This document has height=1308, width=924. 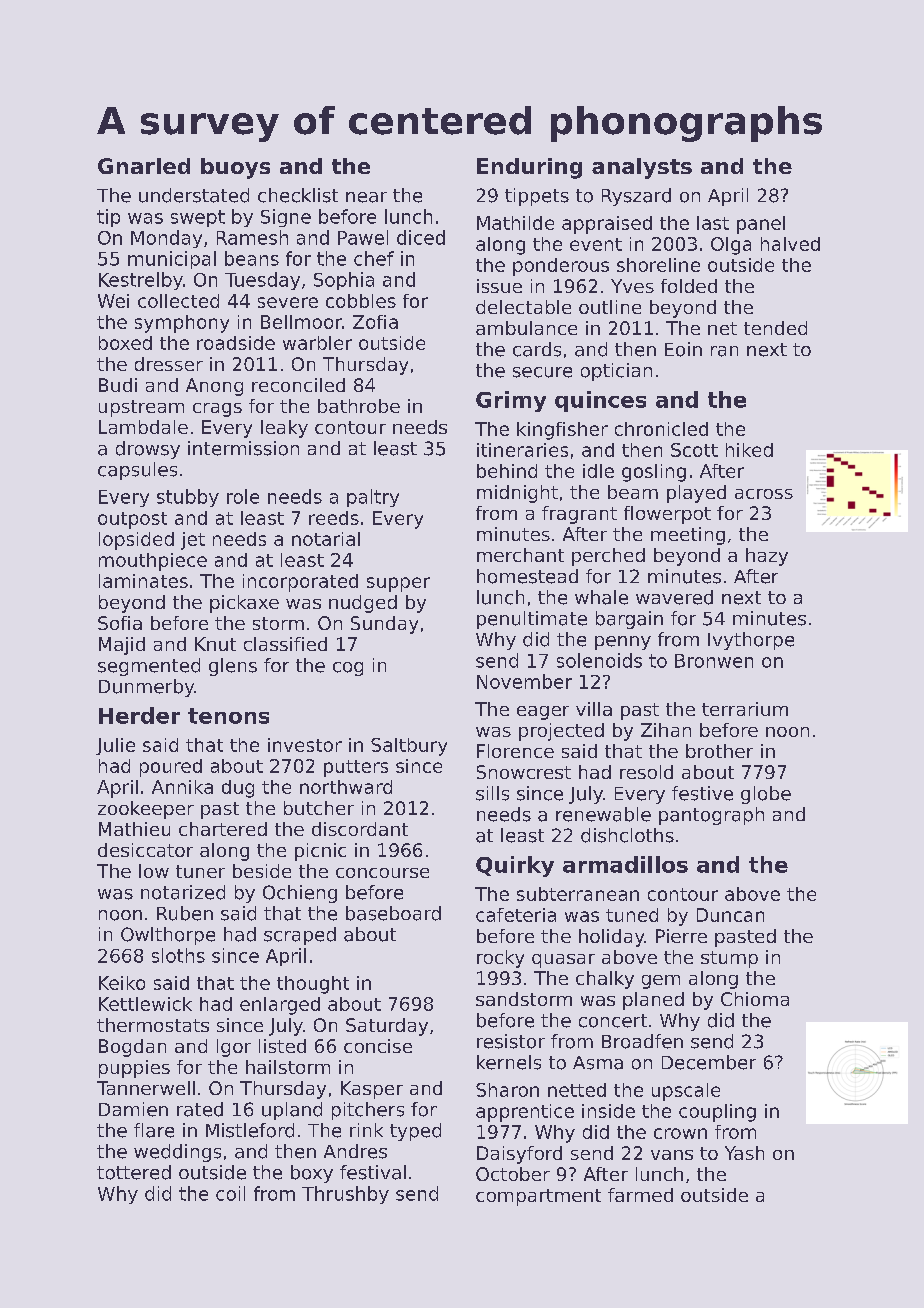 I want to click on buoys, so click(x=235, y=168).
